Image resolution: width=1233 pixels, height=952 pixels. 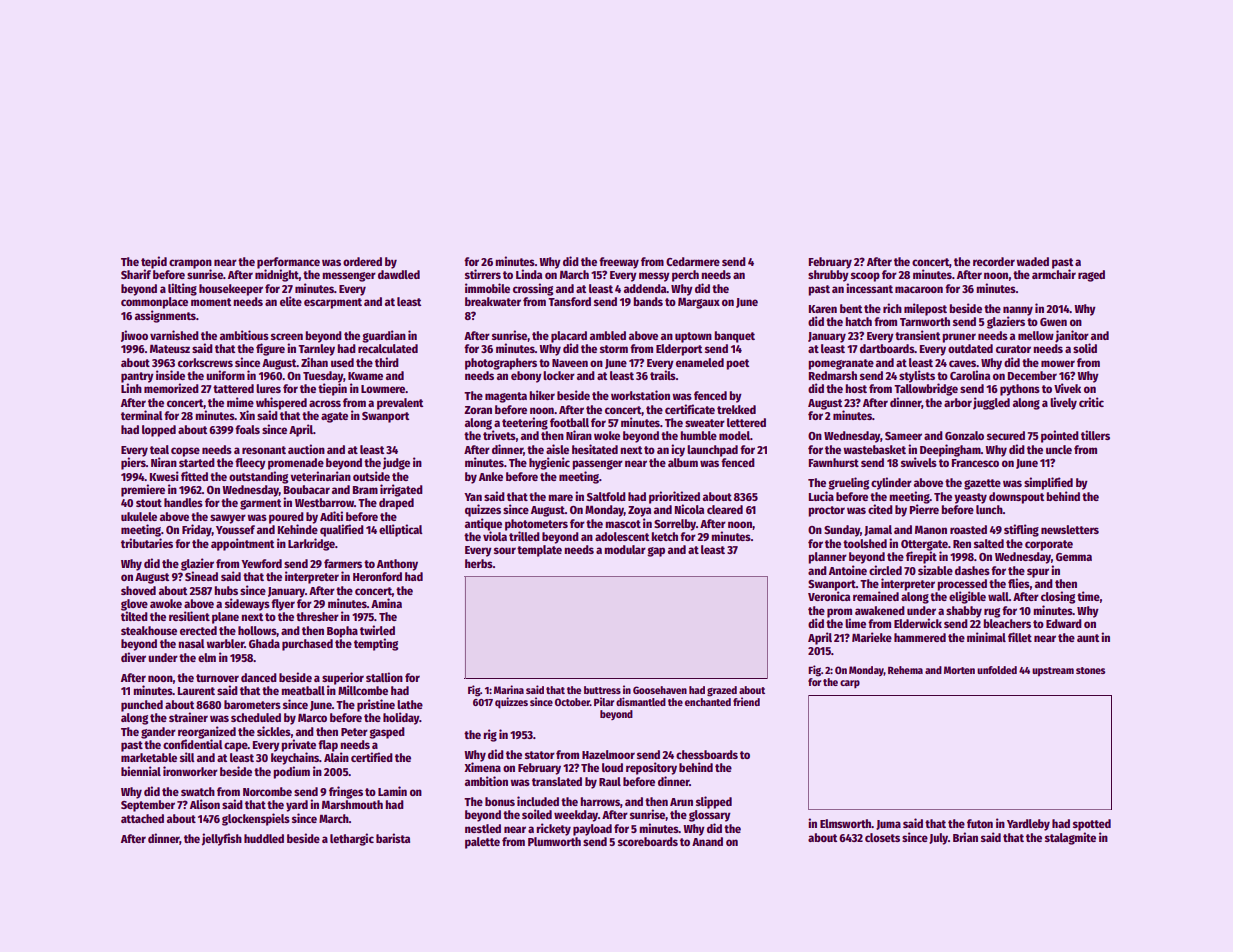 I want to click on tilted, so click(x=134, y=616).
